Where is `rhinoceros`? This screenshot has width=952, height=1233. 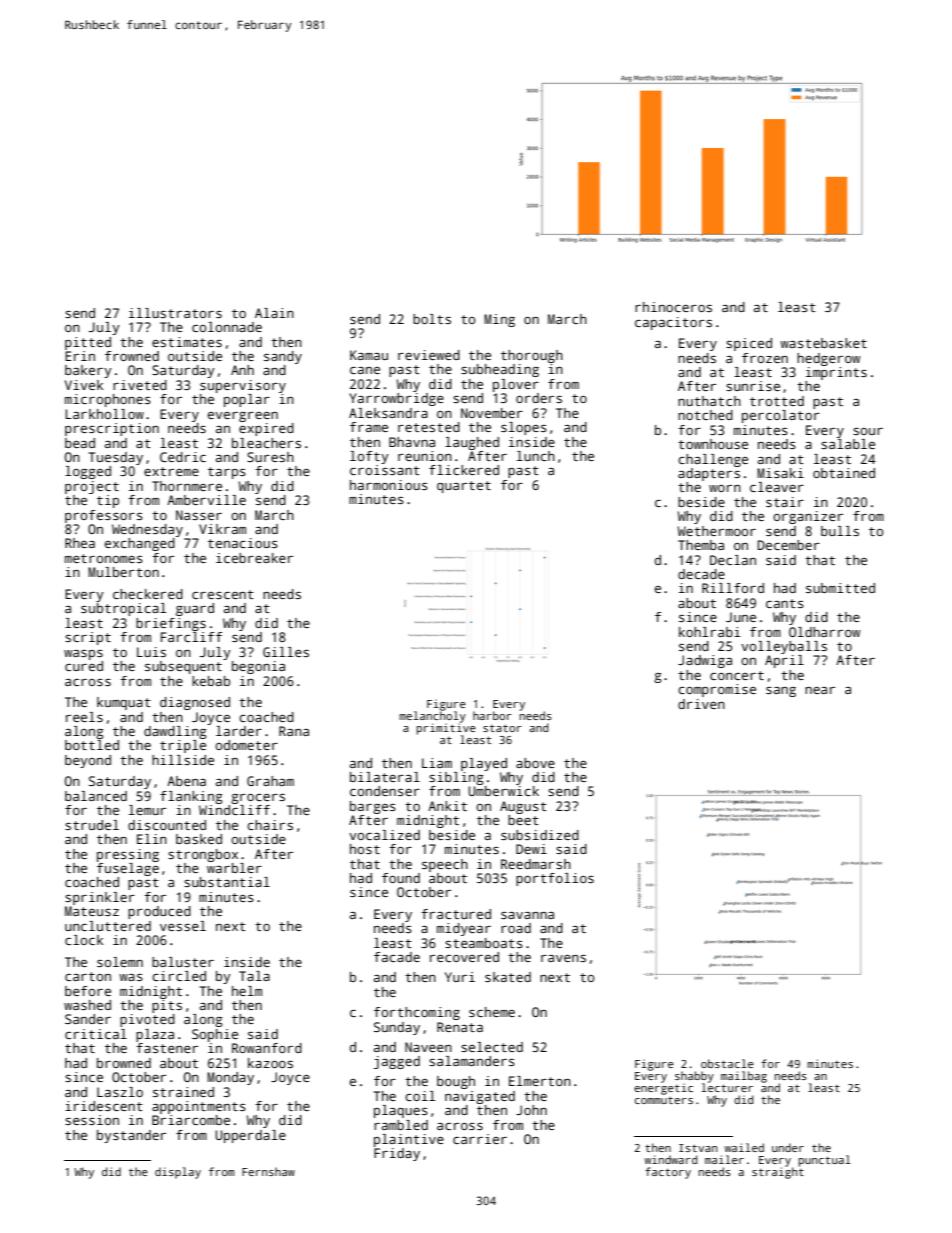 rhinoceros is located at coordinates (673, 307).
